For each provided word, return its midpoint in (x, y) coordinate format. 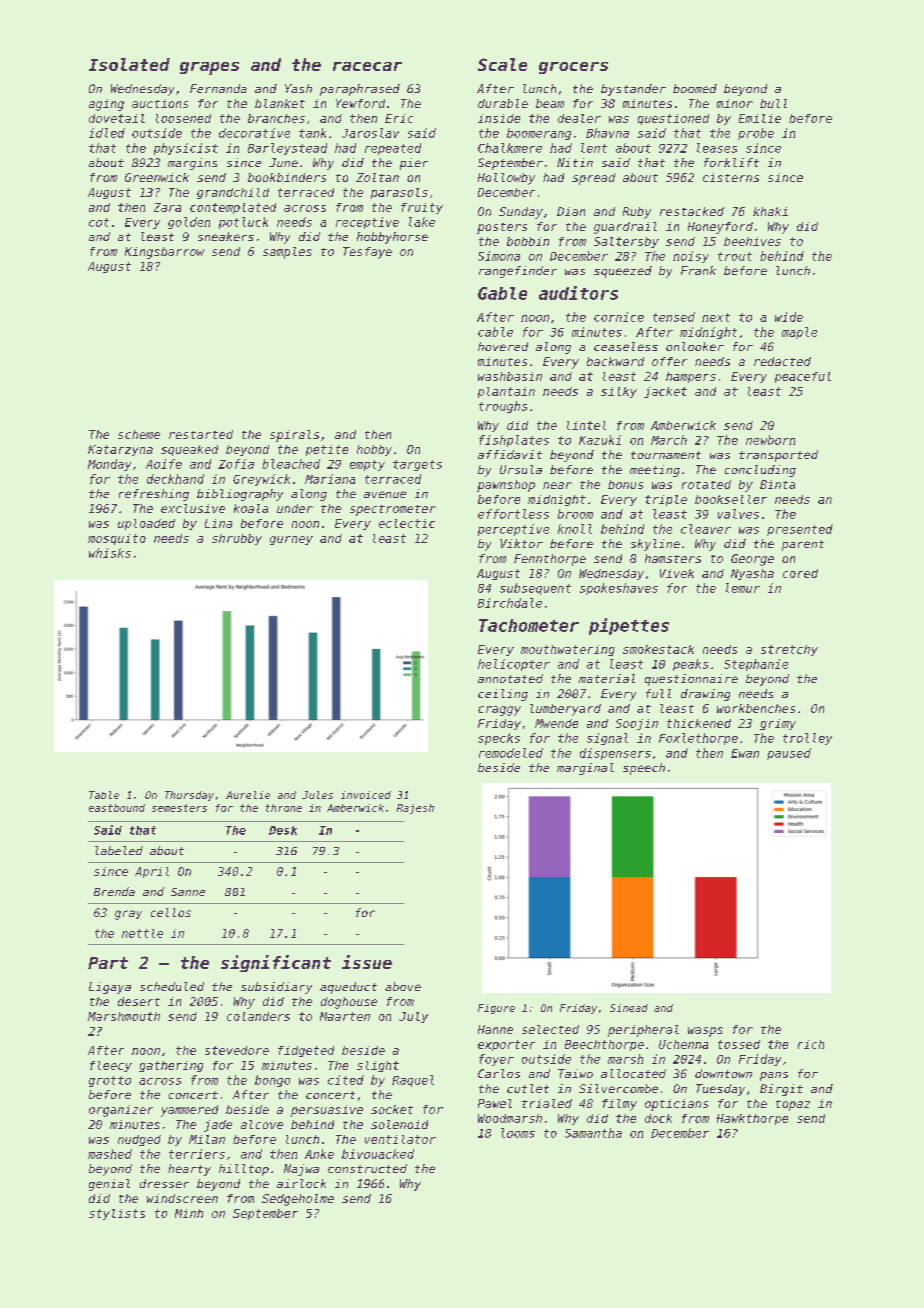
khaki (770, 211)
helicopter (514, 665)
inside (499, 118)
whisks (110, 553)
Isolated (129, 64)
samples (287, 253)
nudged (139, 1140)
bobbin (528, 241)
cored (800, 573)
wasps (705, 1032)
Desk (283, 830)
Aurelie (248, 795)
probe (756, 134)
